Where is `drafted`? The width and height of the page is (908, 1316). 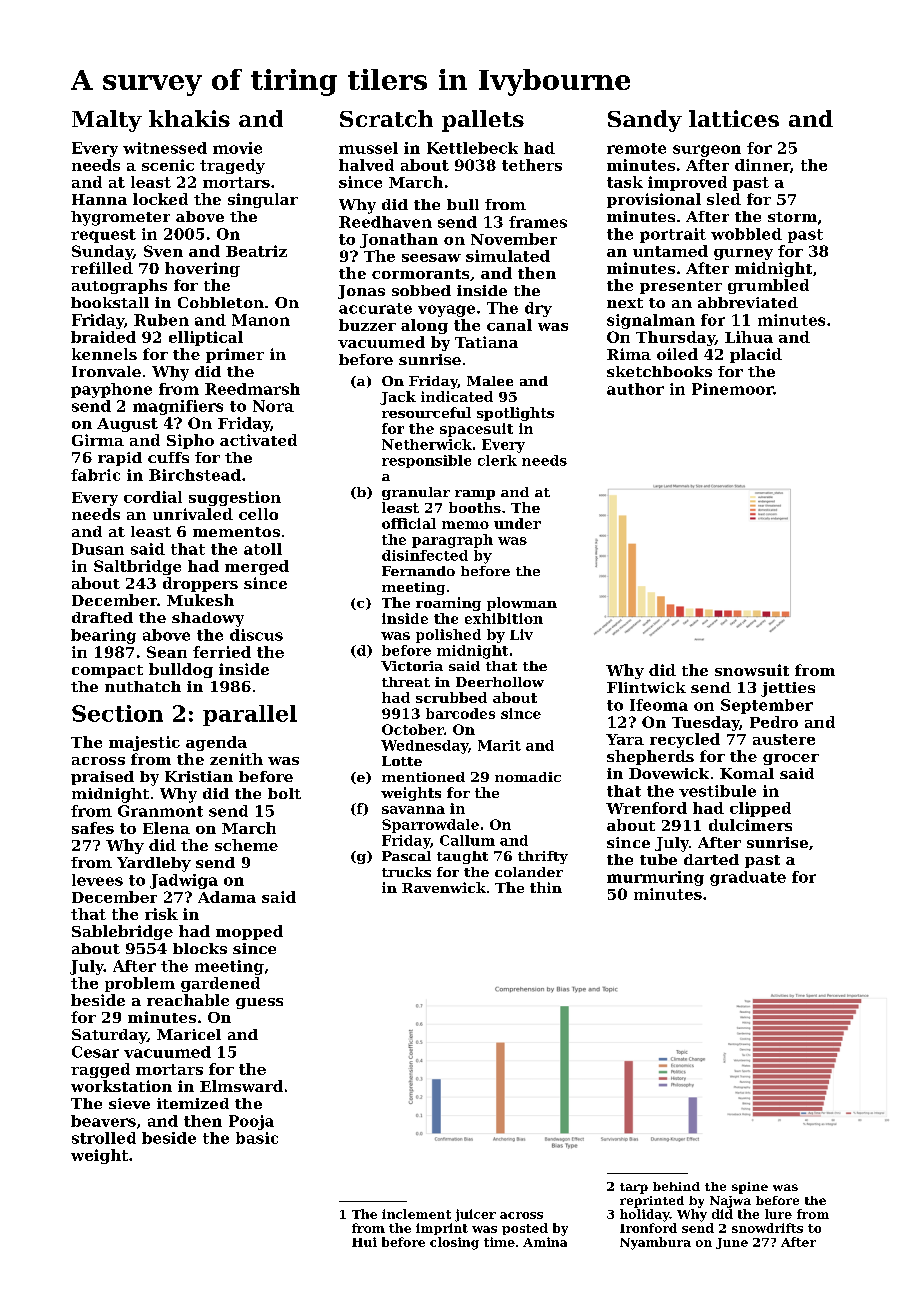
drafted is located at coordinates (102, 617).
